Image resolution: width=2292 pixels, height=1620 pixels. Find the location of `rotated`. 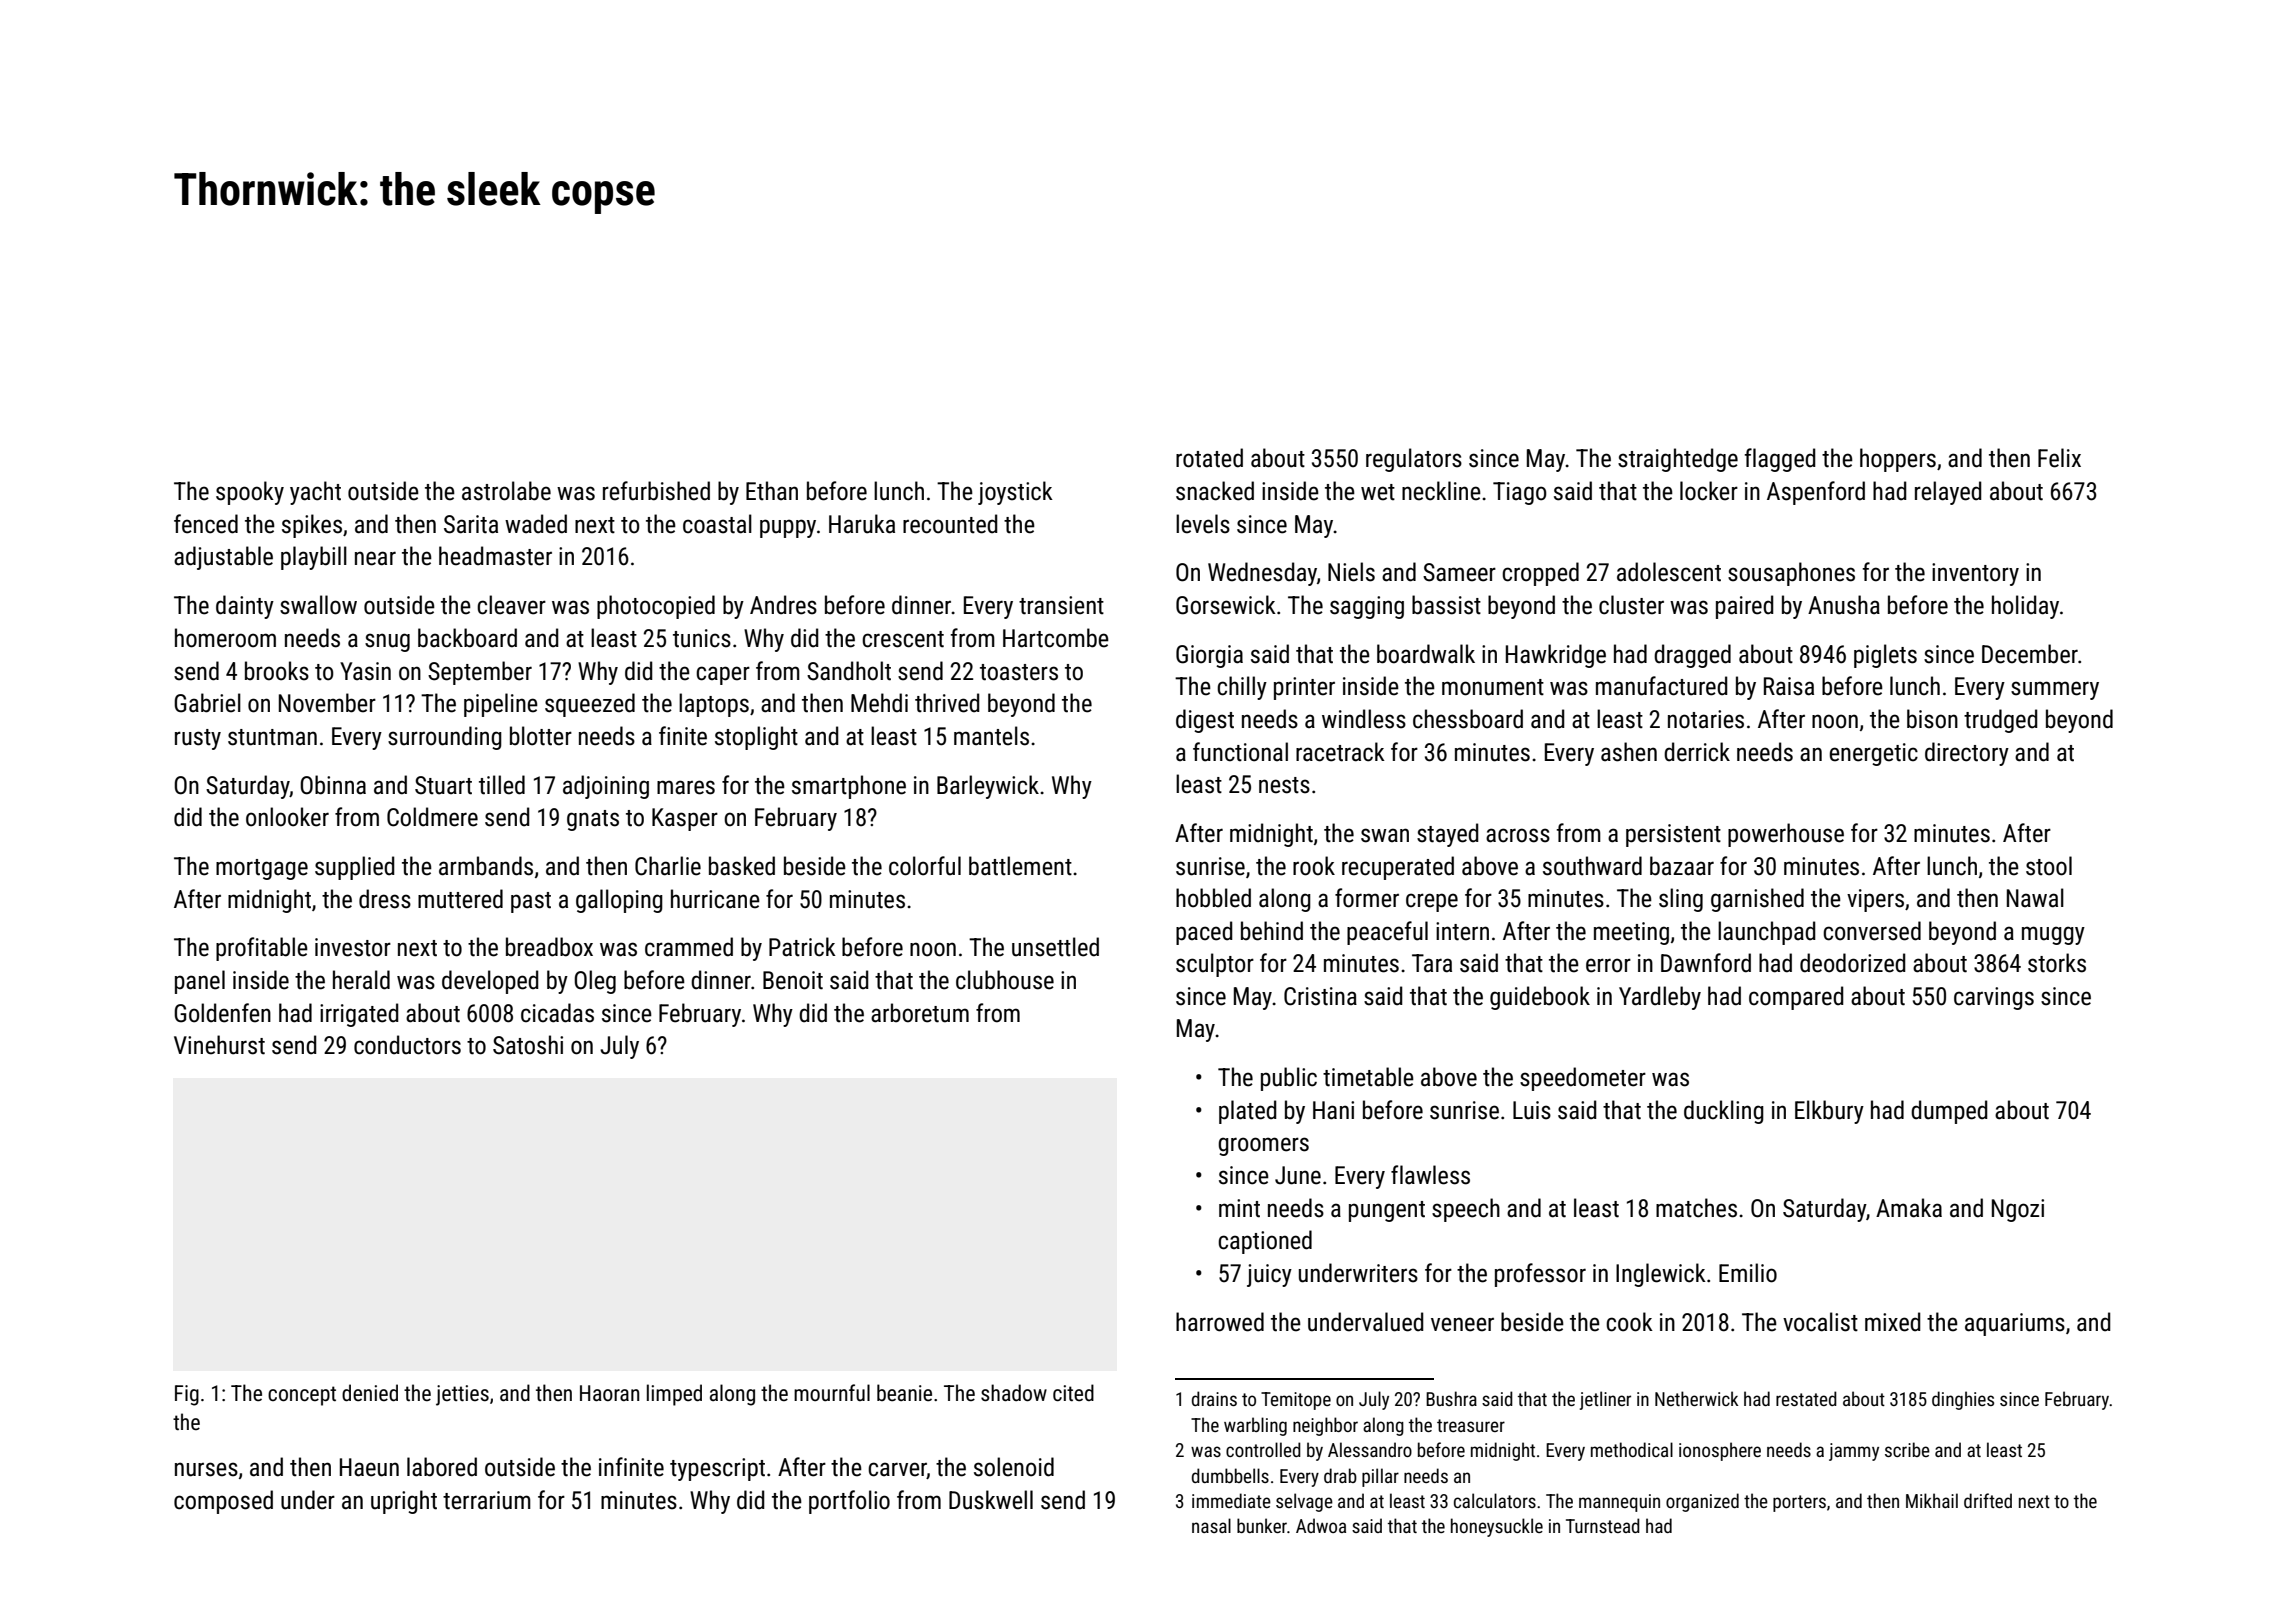

rotated is located at coordinates (1209, 458).
